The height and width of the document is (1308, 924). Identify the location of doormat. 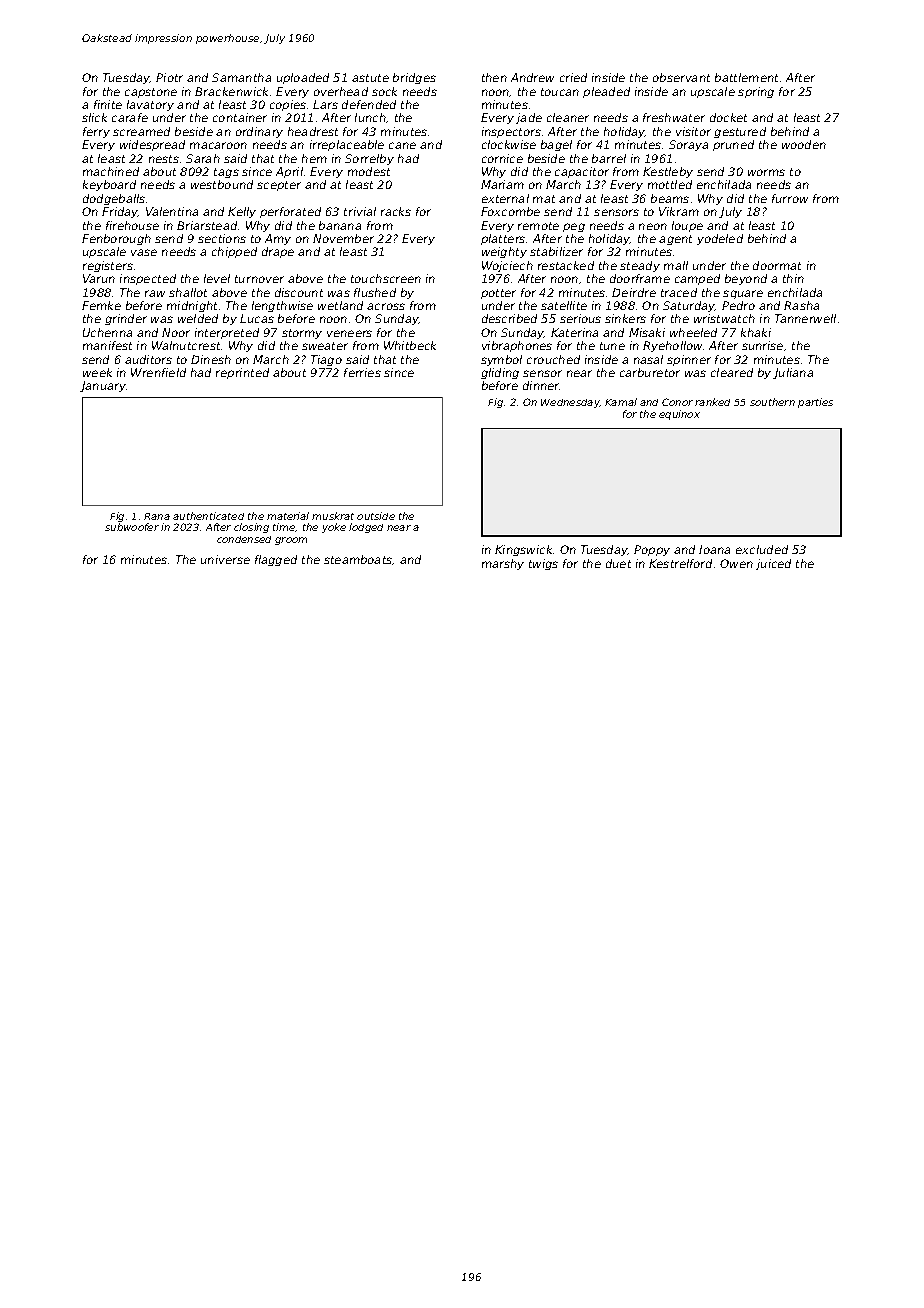
(777, 265).
